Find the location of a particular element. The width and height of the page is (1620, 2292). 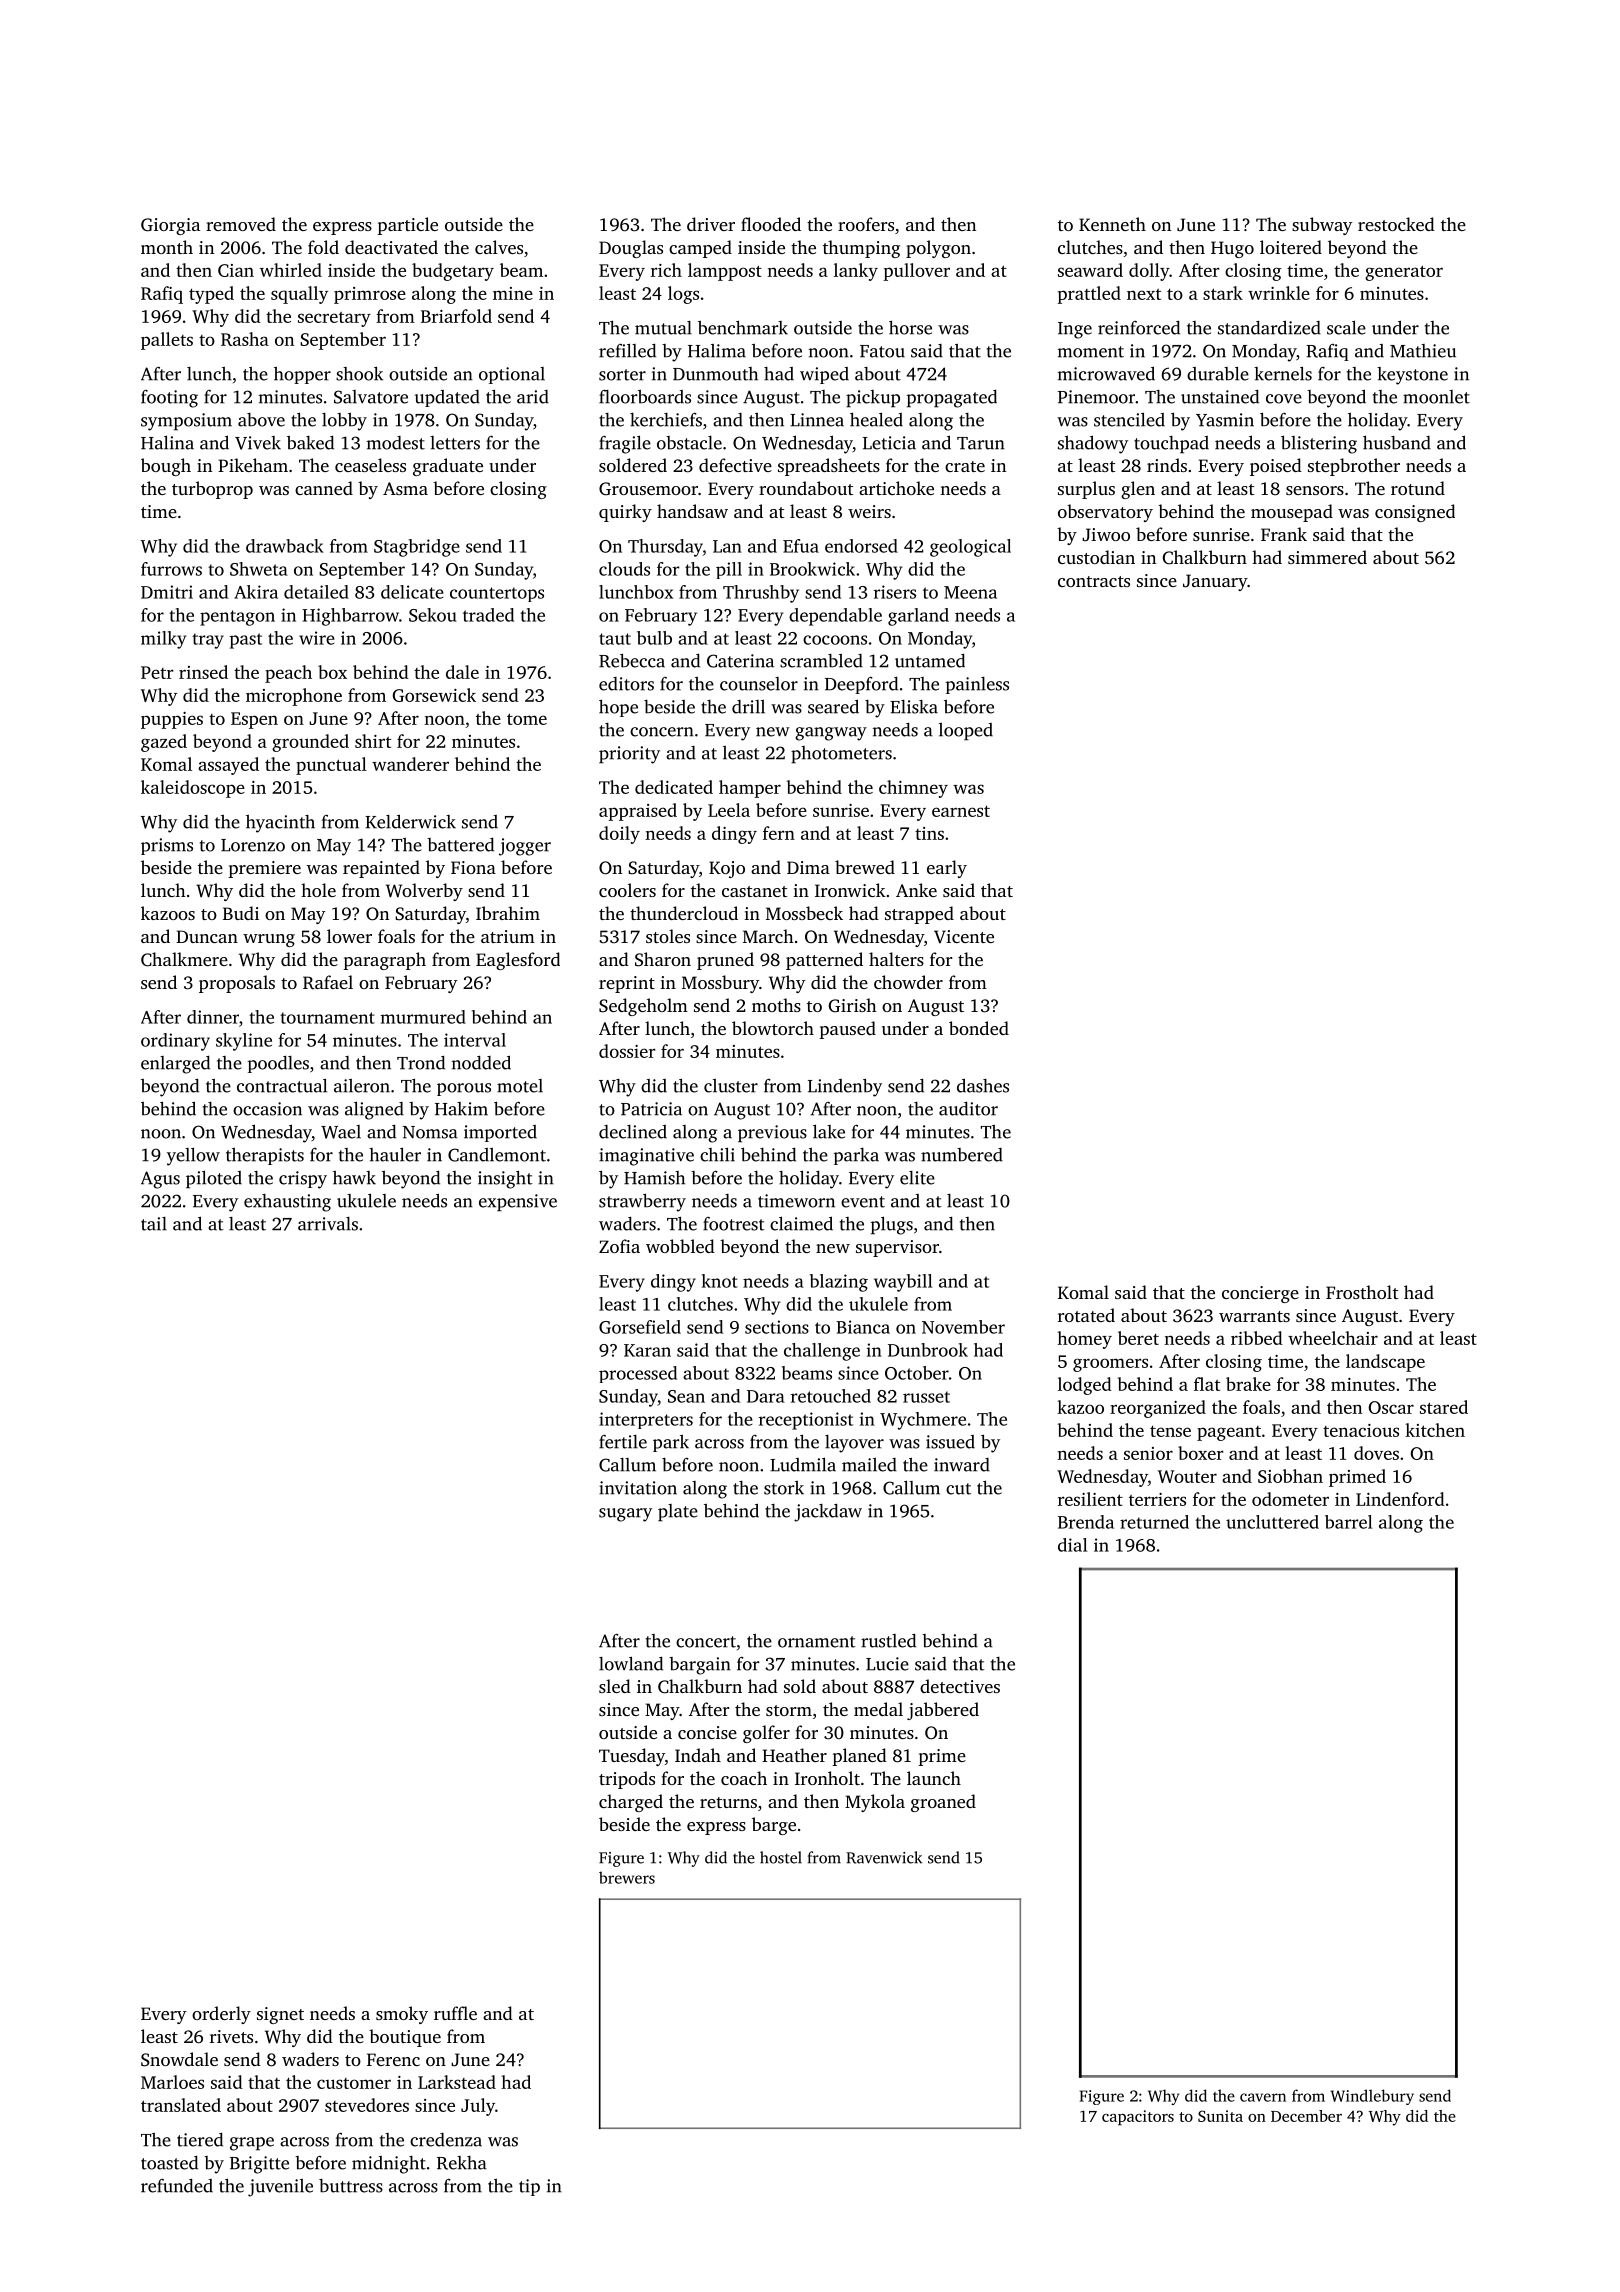

Ravenwick is located at coordinates (884, 1857).
